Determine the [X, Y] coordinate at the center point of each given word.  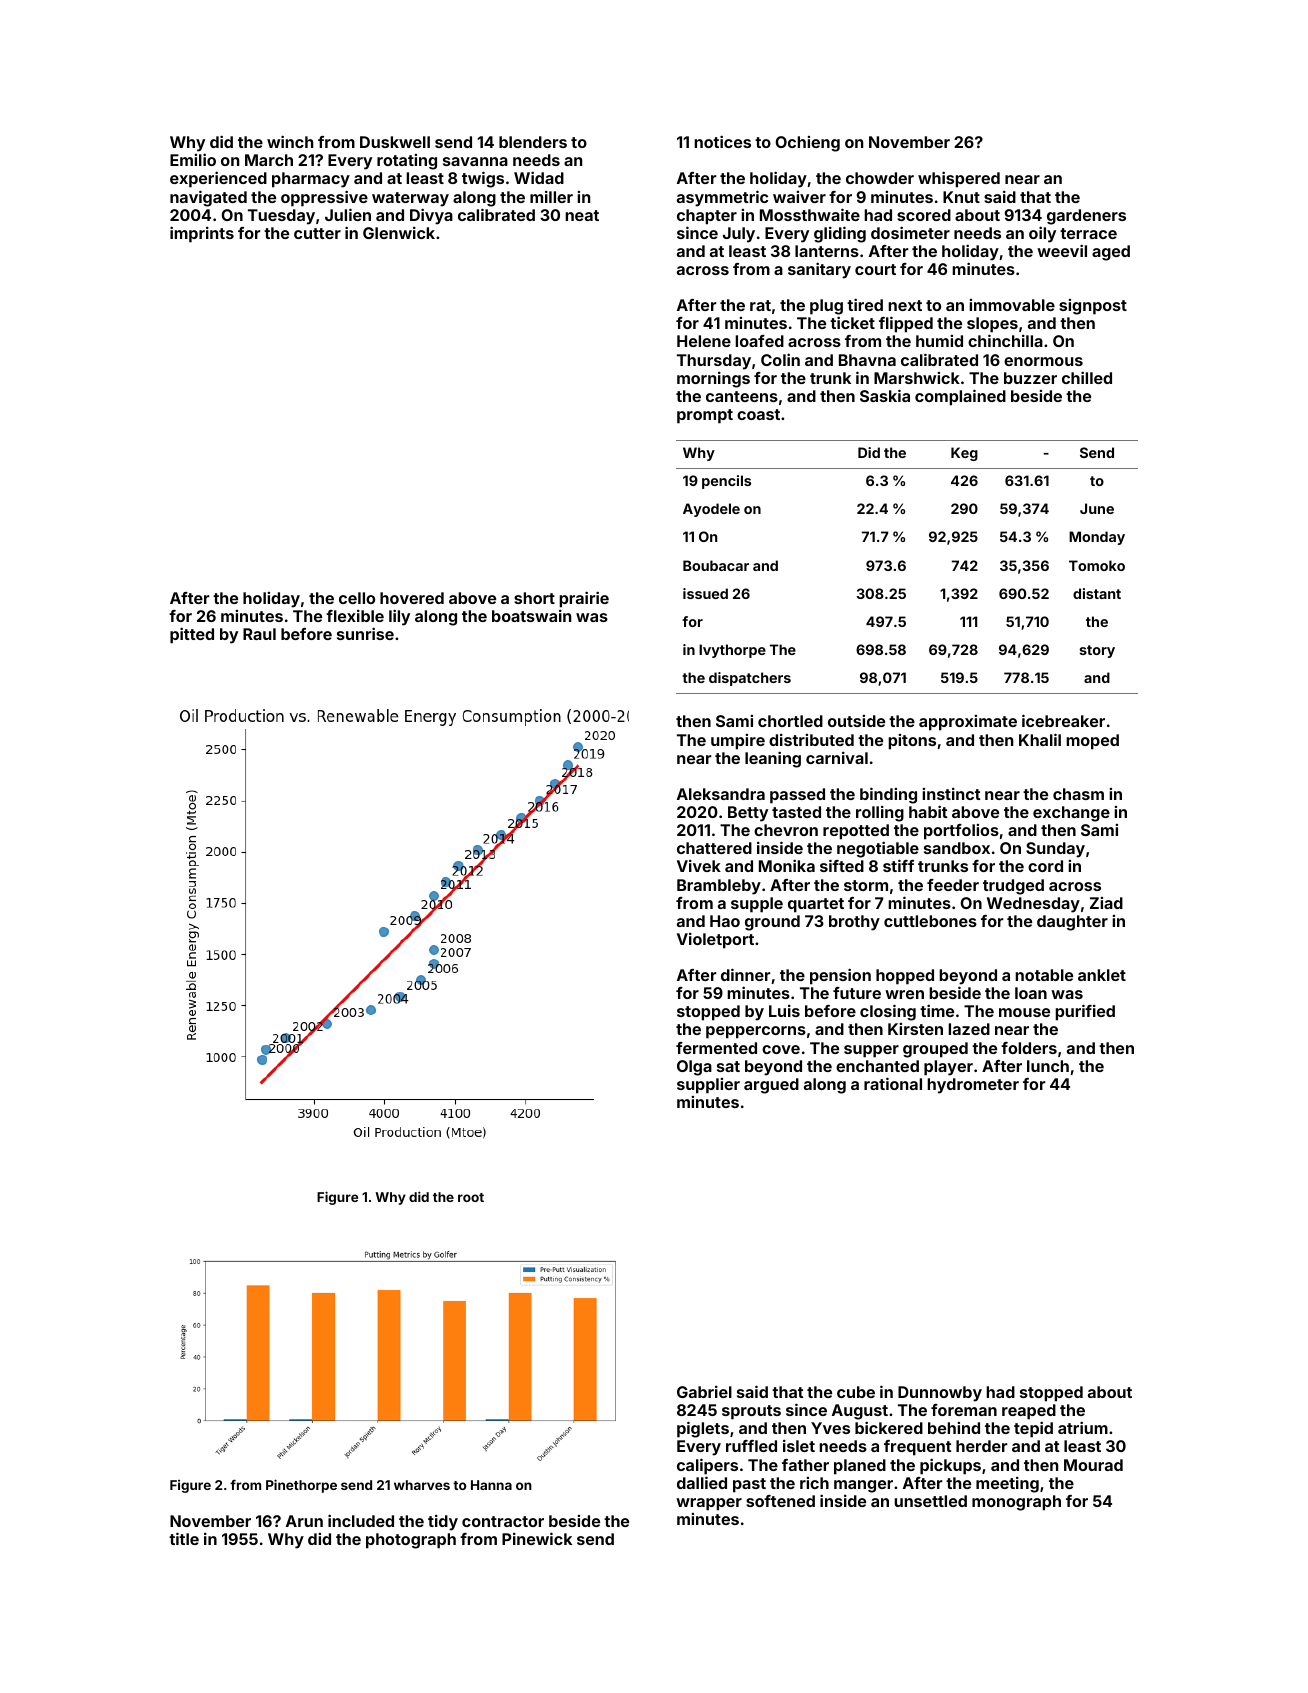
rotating [407, 162]
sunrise [365, 633]
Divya [431, 216]
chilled [1087, 377]
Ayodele [711, 510]
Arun [304, 1521]
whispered [959, 179]
